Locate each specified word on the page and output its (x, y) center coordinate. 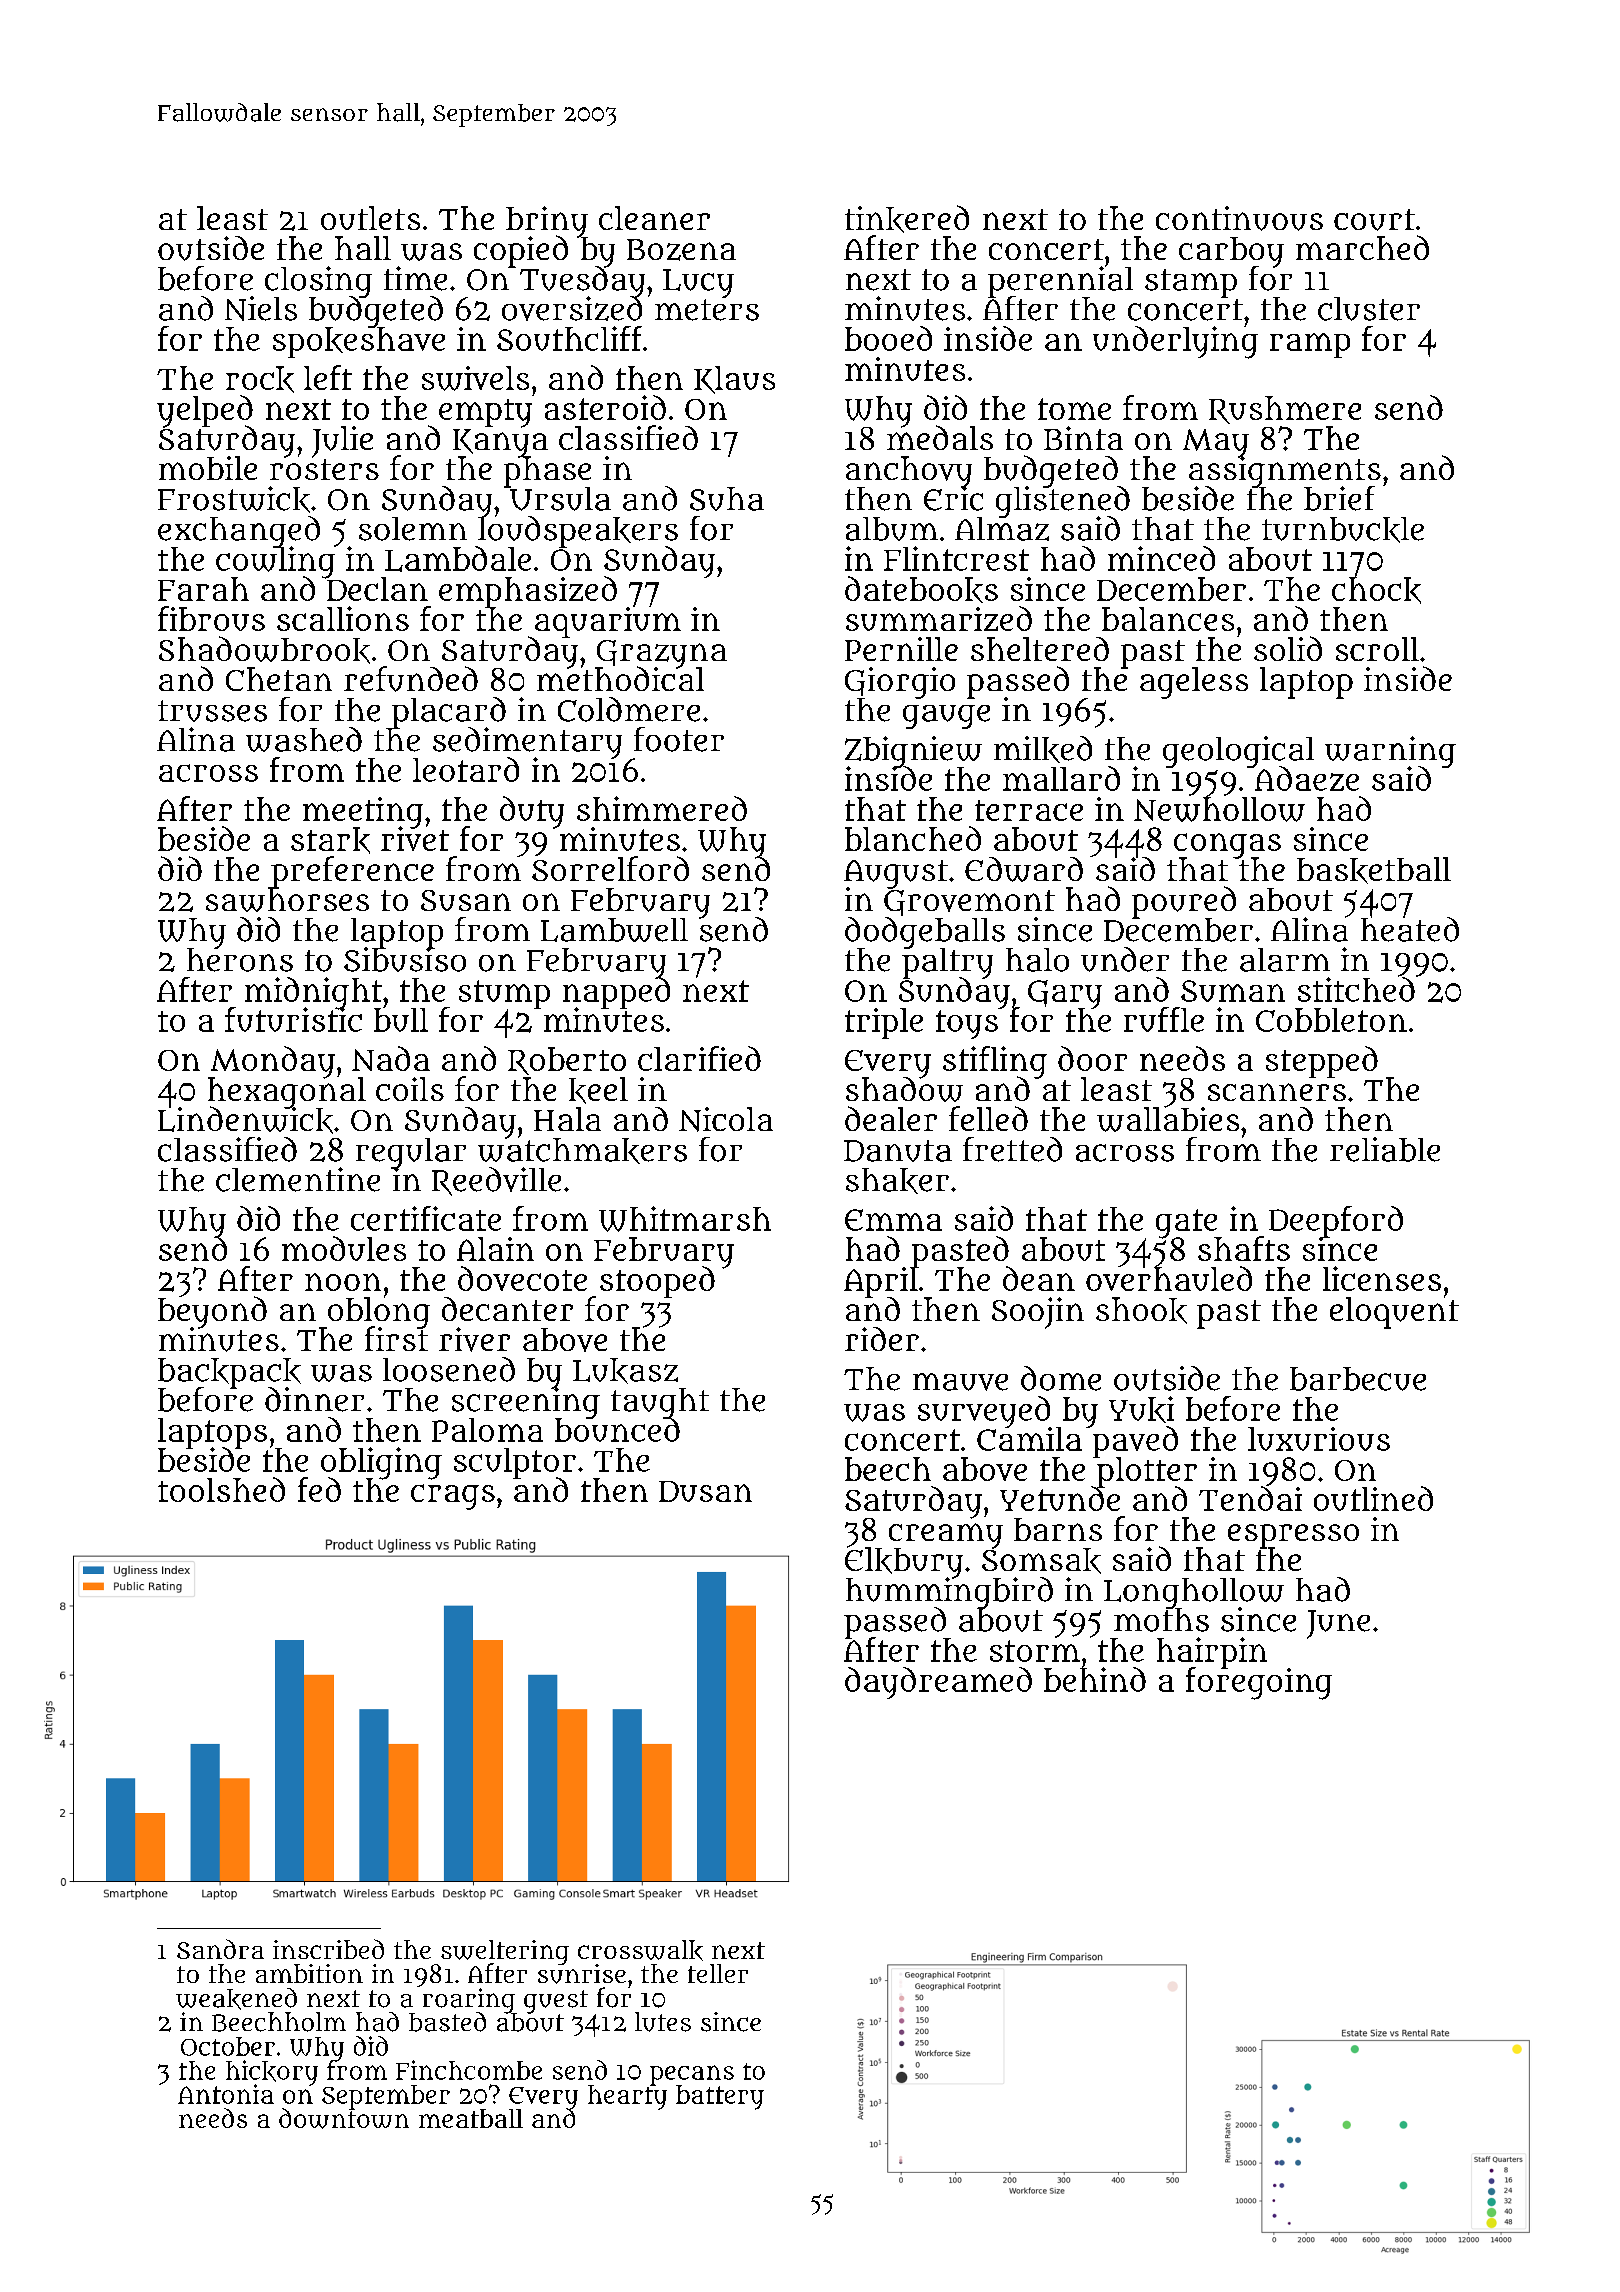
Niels (261, 308)
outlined (1373, 1498)
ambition (309, 1973)
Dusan (705, 1491)
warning (1390, 751)
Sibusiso (405, 960)
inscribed (328, 1949)
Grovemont (969, 903)
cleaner (654, 218)
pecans (692, 2075)
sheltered (1040, 649)
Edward (1024, 869)
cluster (1369, 309)
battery (720, 2097)
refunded (411, 679)
